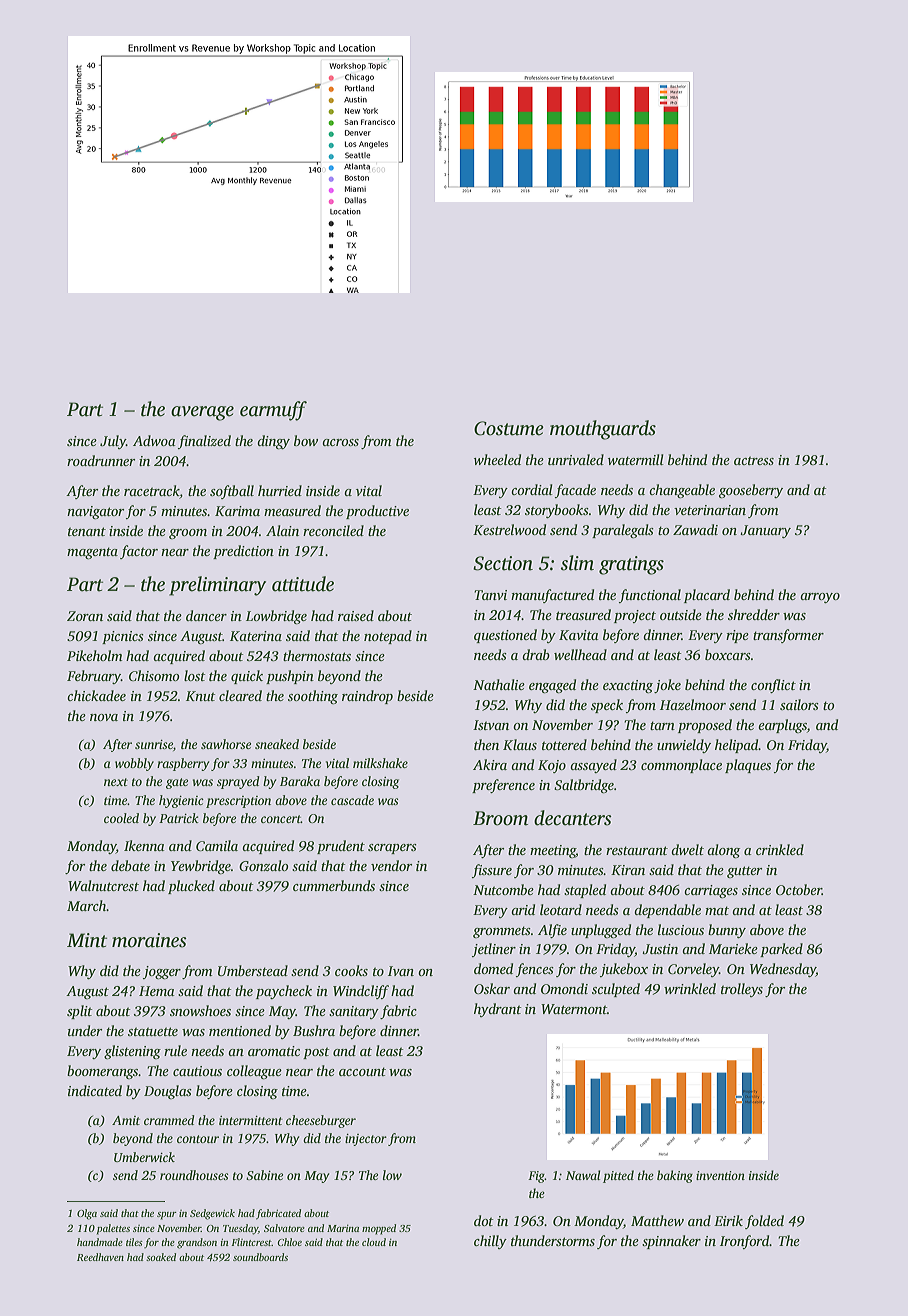 Image resolution: width=908 pixels, height=1316 pixels. Describe the element at coordinates (87, 531) in the screenshot. I see `tenant` at that location.
